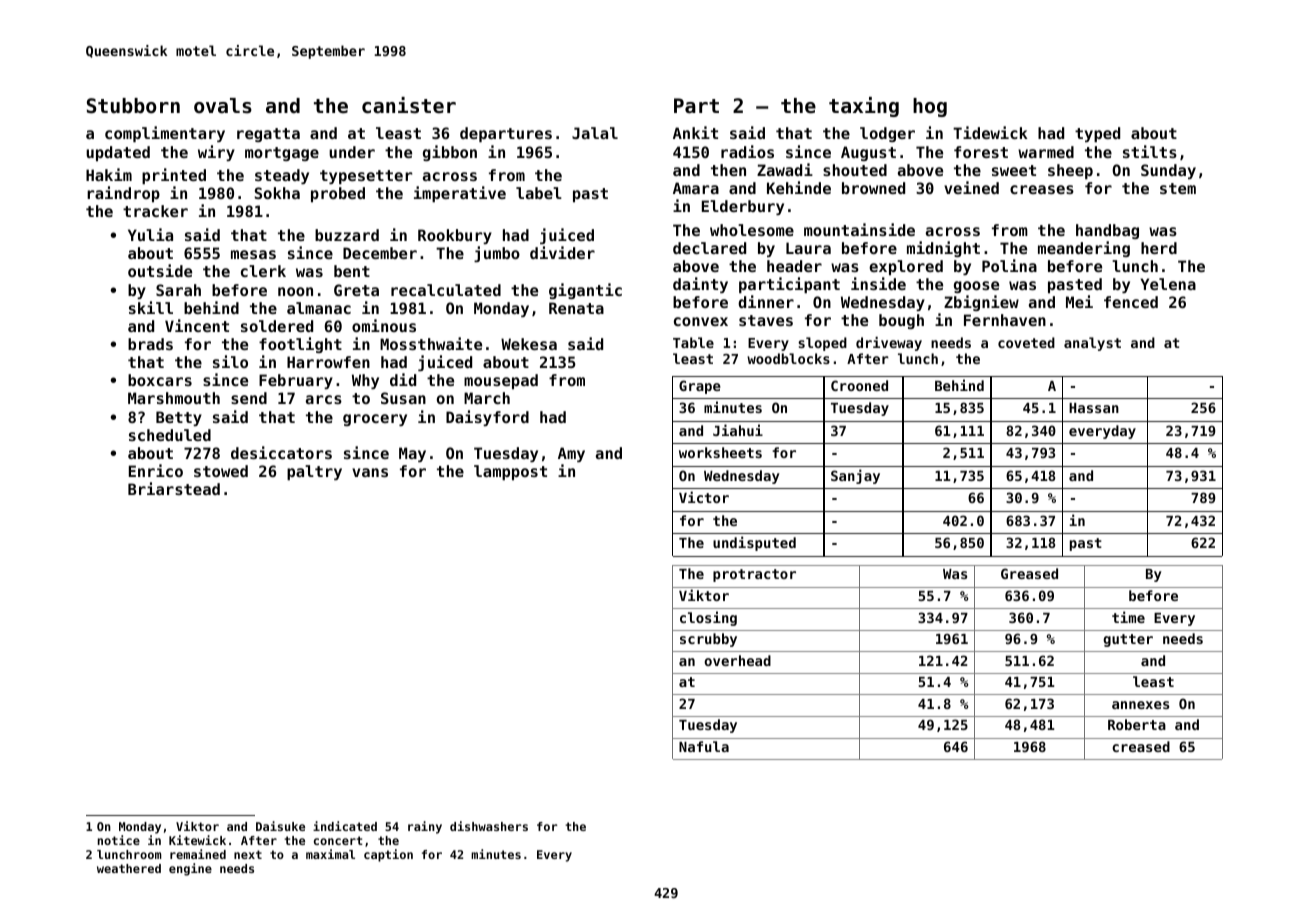 Image resolution: width=1308 pixels, height=924 pixels. I want to click on Laura, so click(808, 248).
